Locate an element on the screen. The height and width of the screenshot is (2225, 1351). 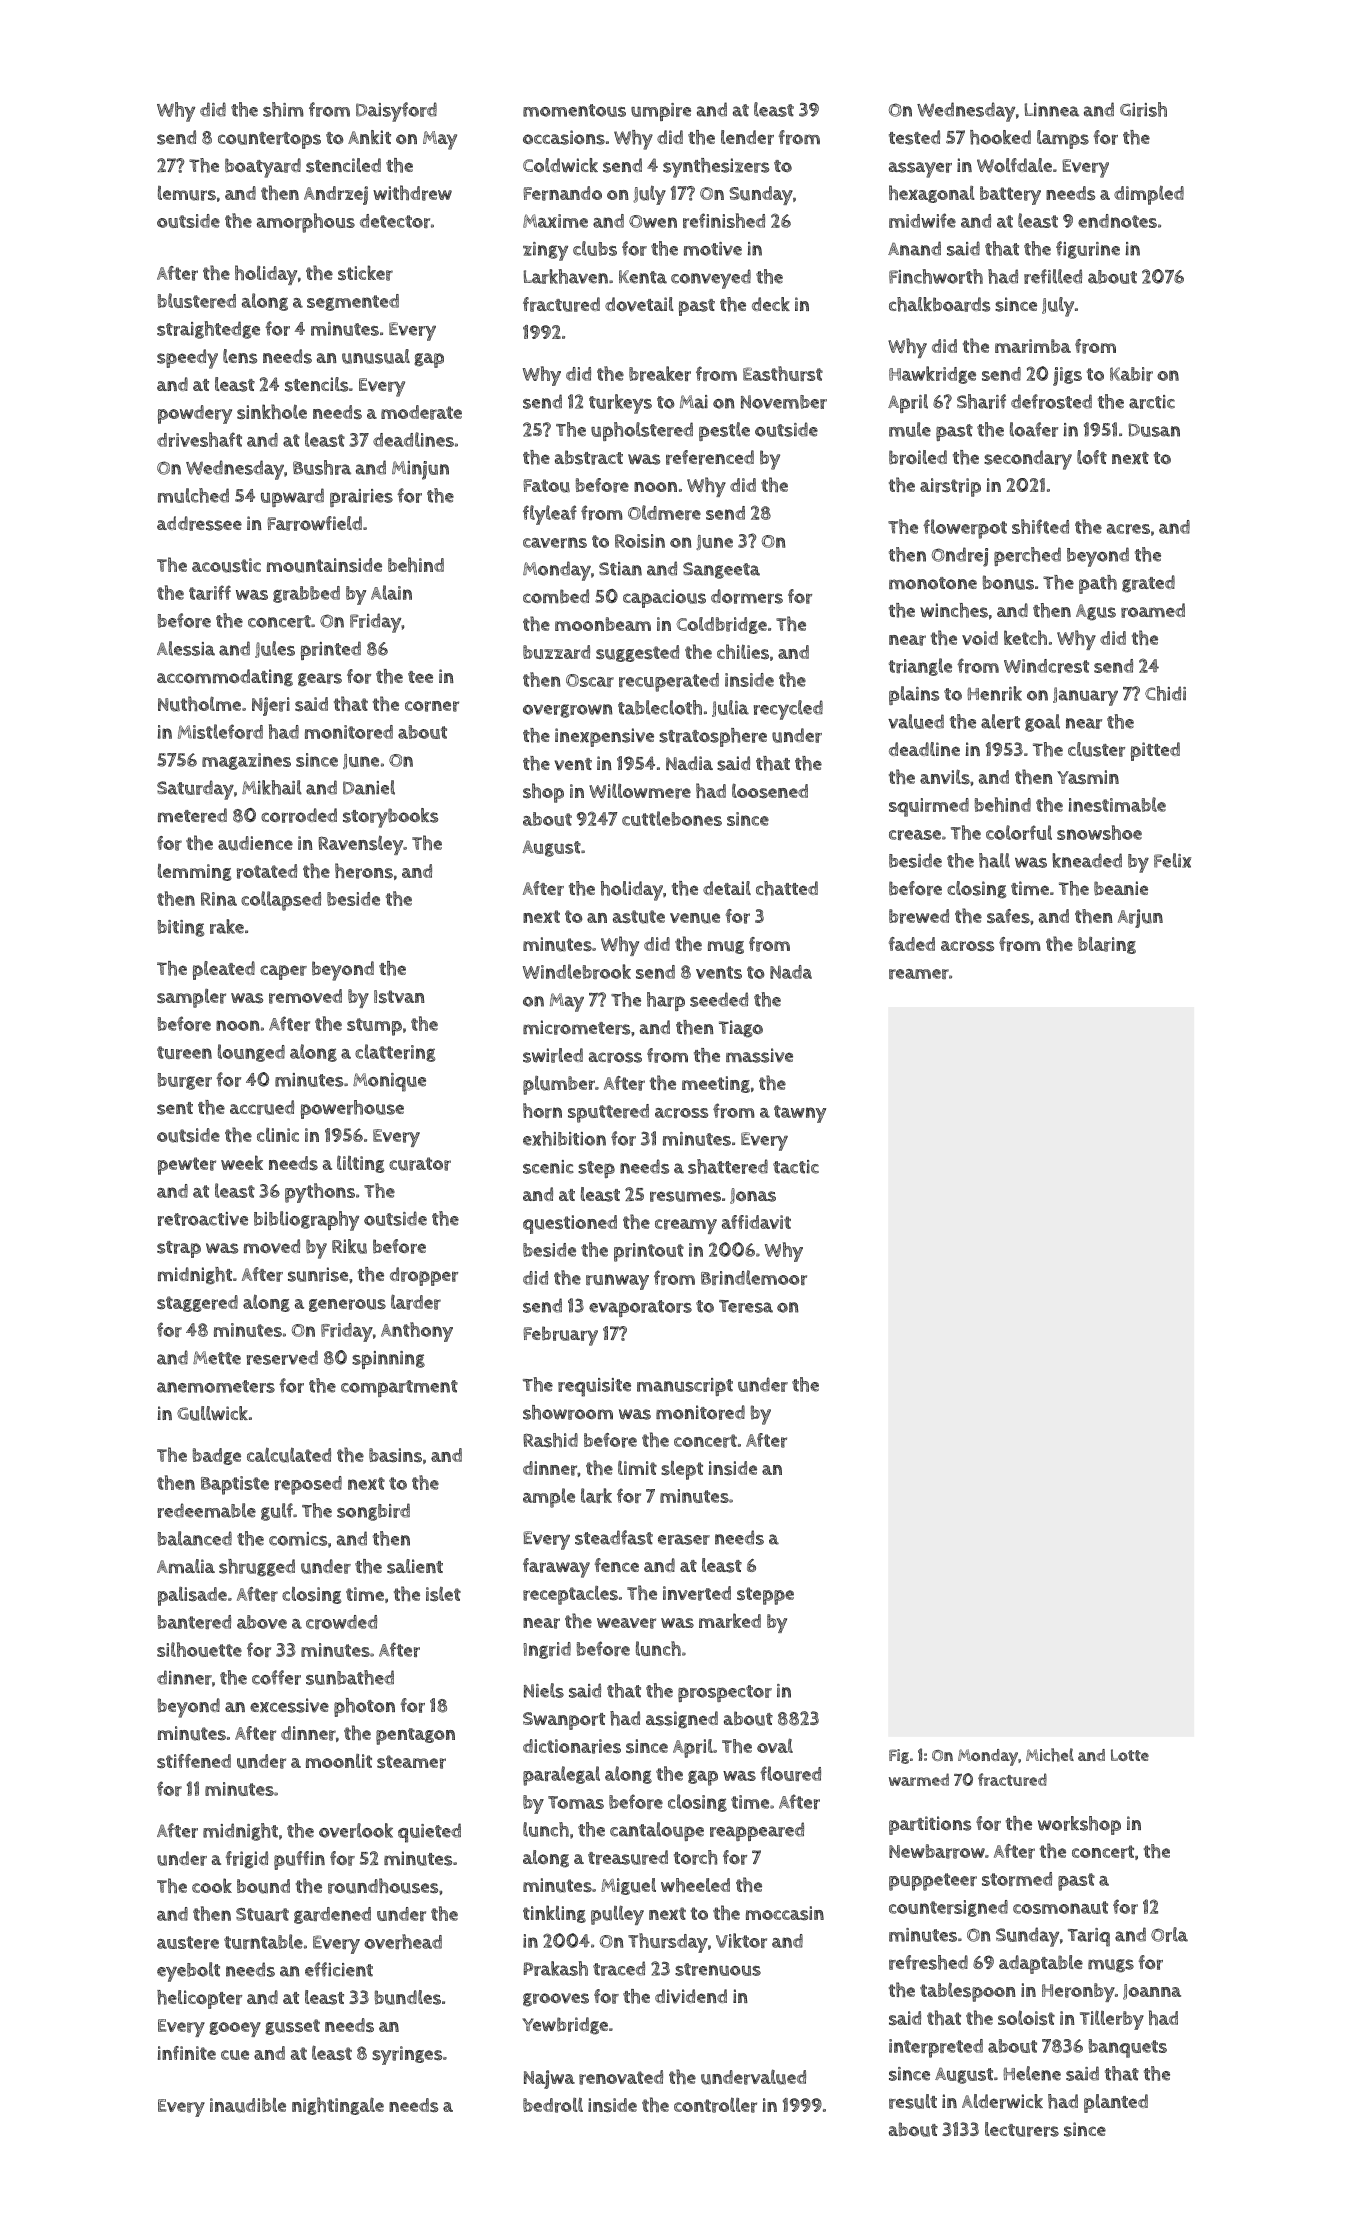
reserved is located at coordinates (282, 1357).
